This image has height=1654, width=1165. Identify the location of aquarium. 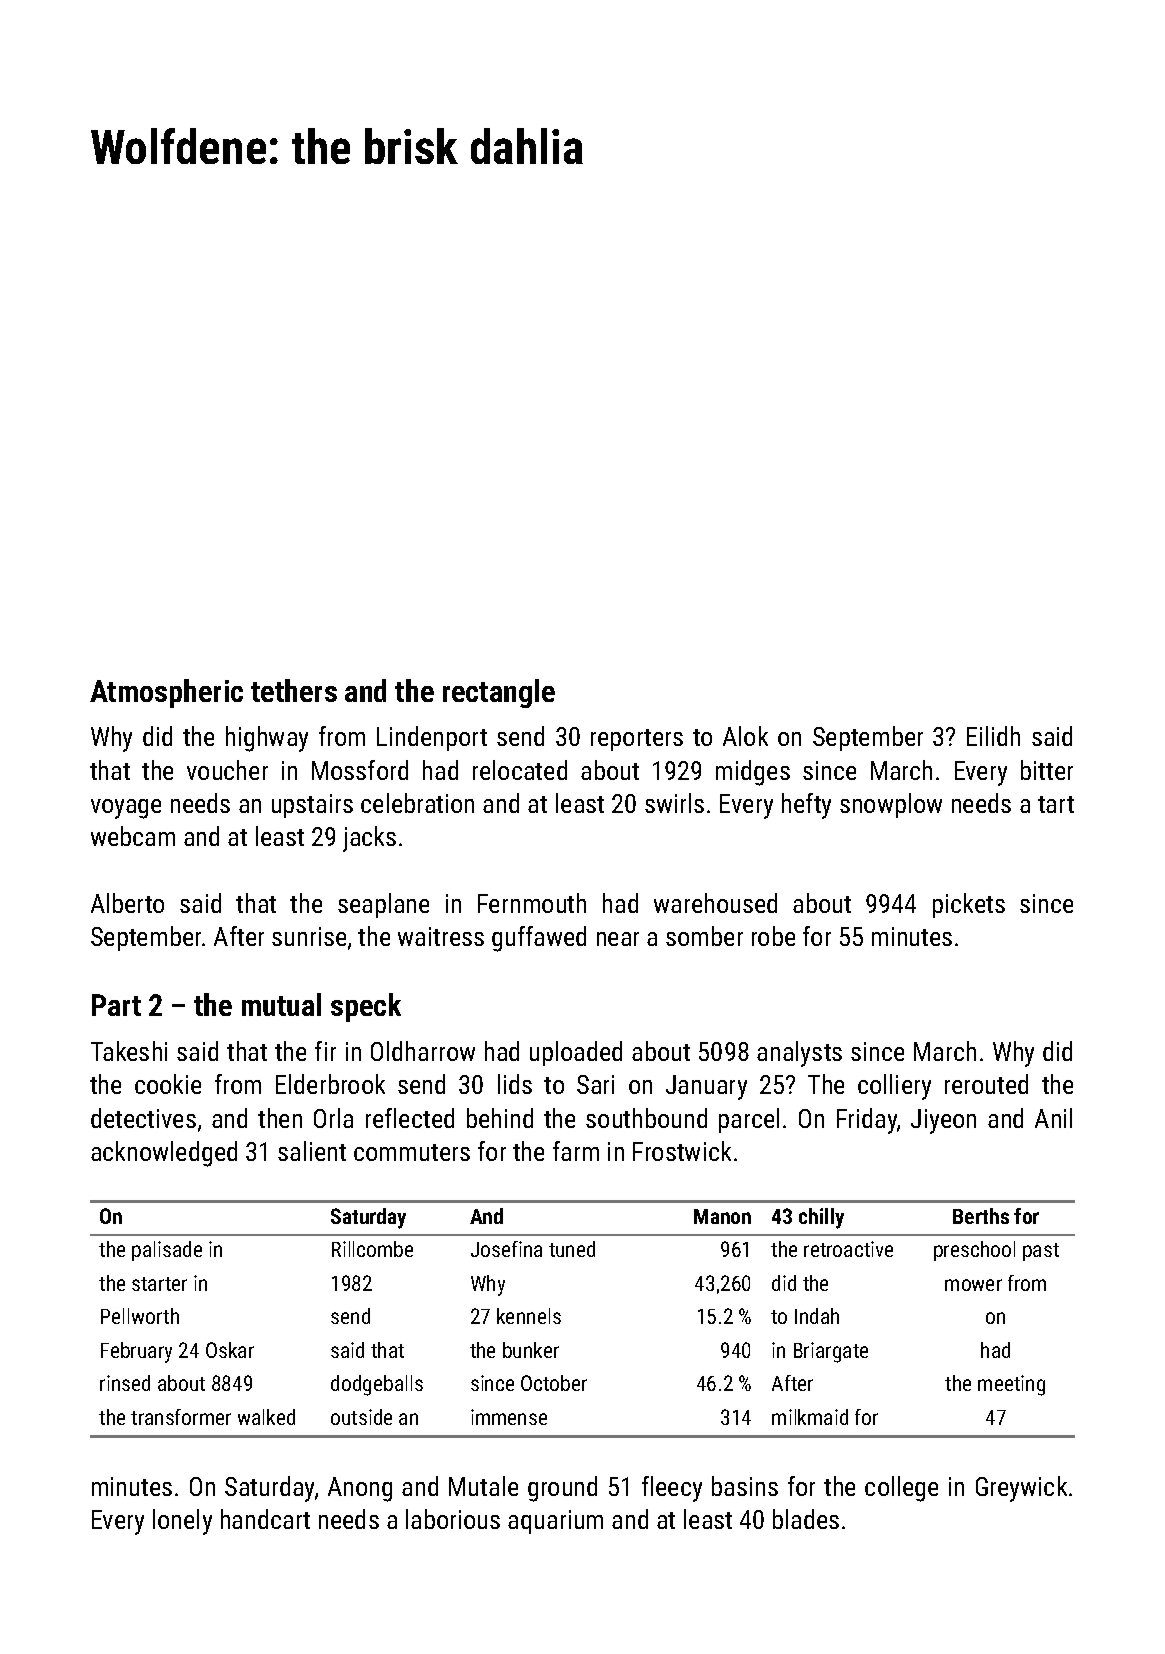
(555, 1522).
